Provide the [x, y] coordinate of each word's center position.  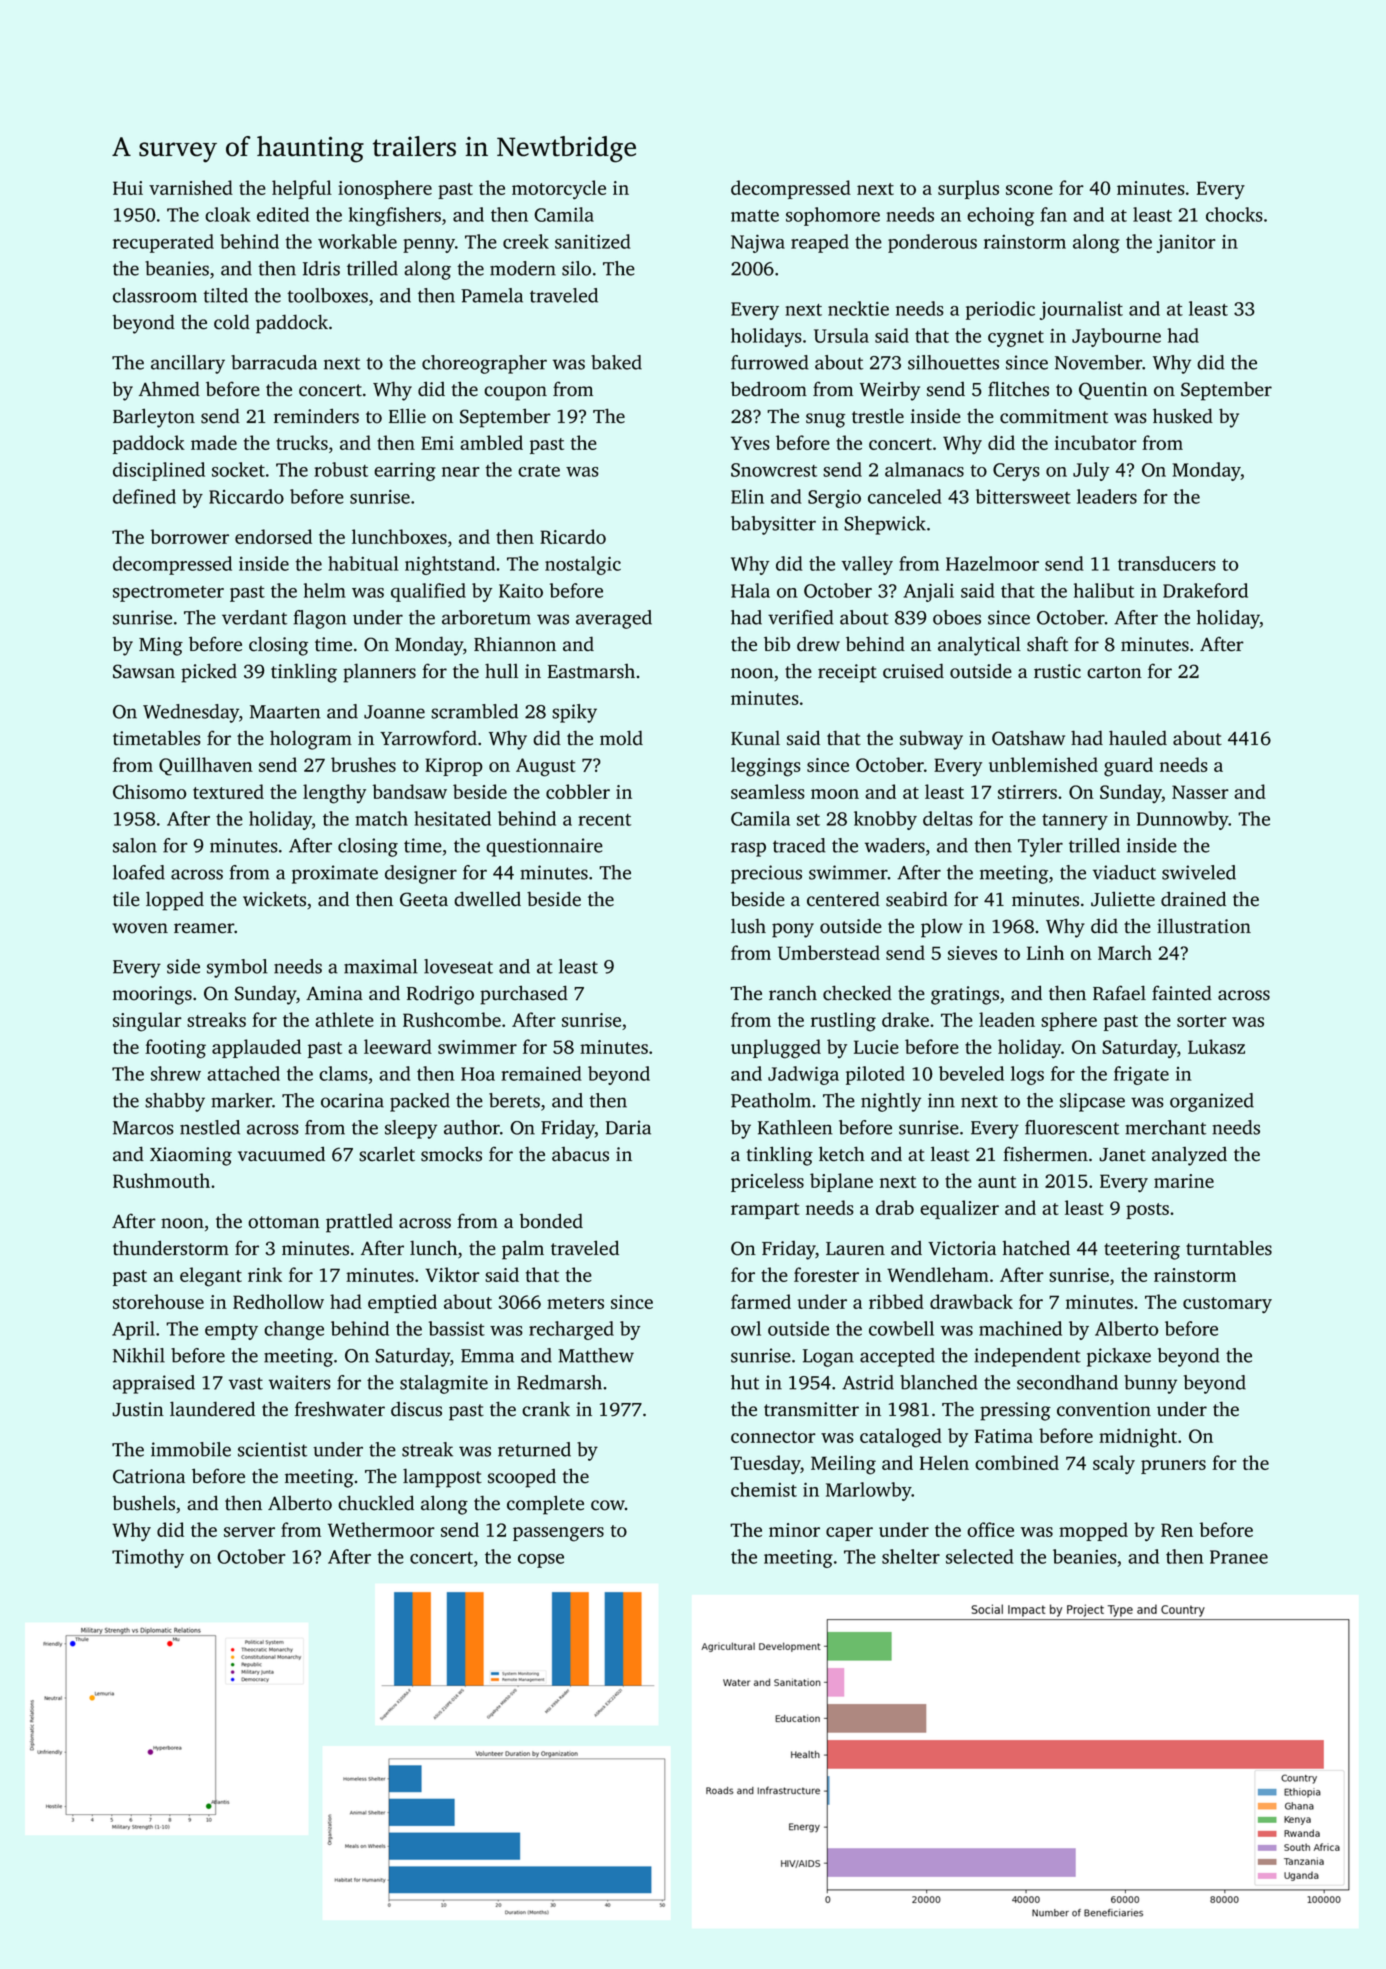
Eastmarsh [591, 671]
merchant [1165, 1127]
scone [1029, 190]
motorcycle [559, 189]
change [294, 1330]
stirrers [1027, 792]
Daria [628, 1127]
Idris [321, 268]
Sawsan [144, 671]
